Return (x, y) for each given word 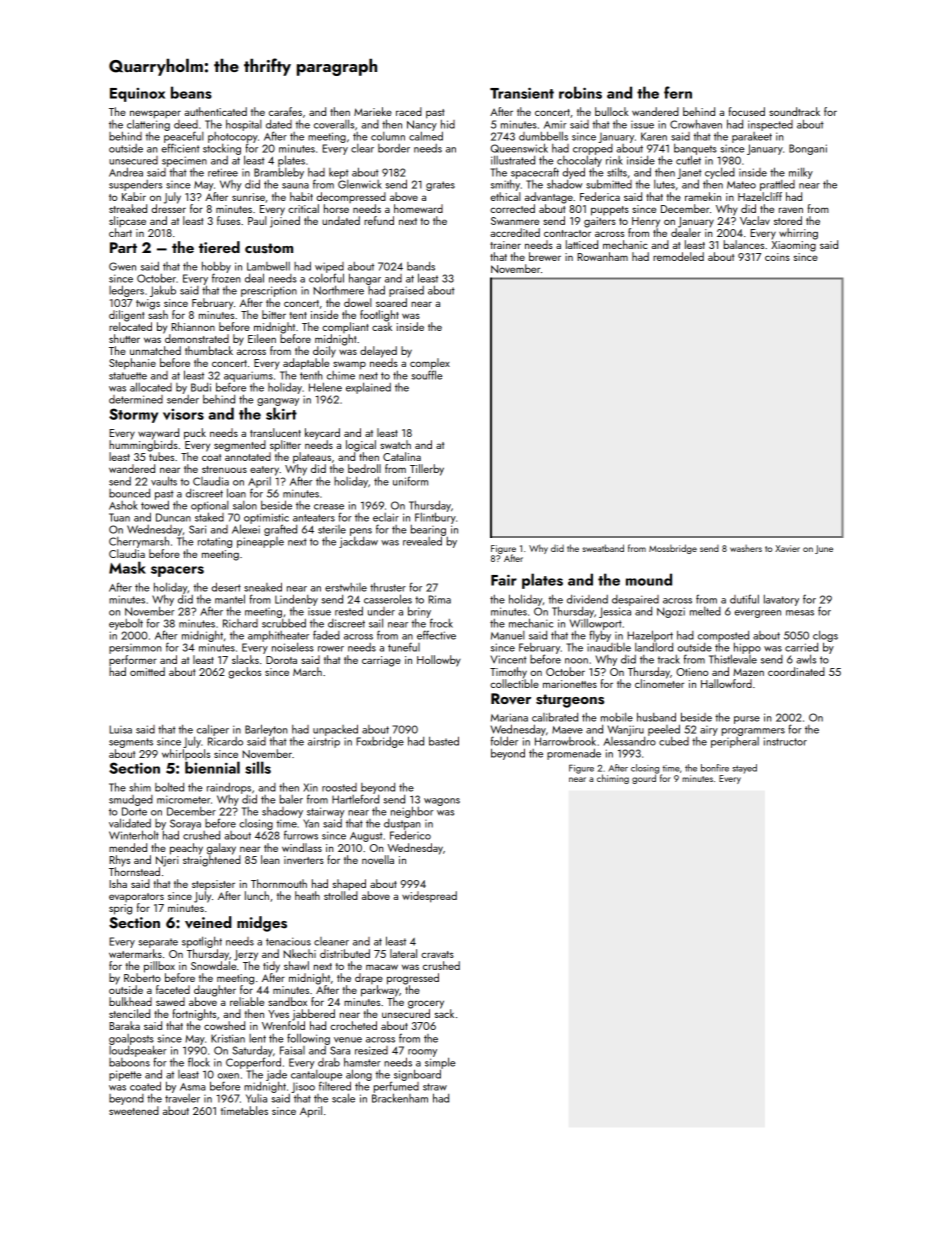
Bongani (808, 149)
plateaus (312, 458)
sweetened (134, 1110)
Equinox (137, 95)
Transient (522, 93)
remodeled (678, 256)
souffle (426, 375)
